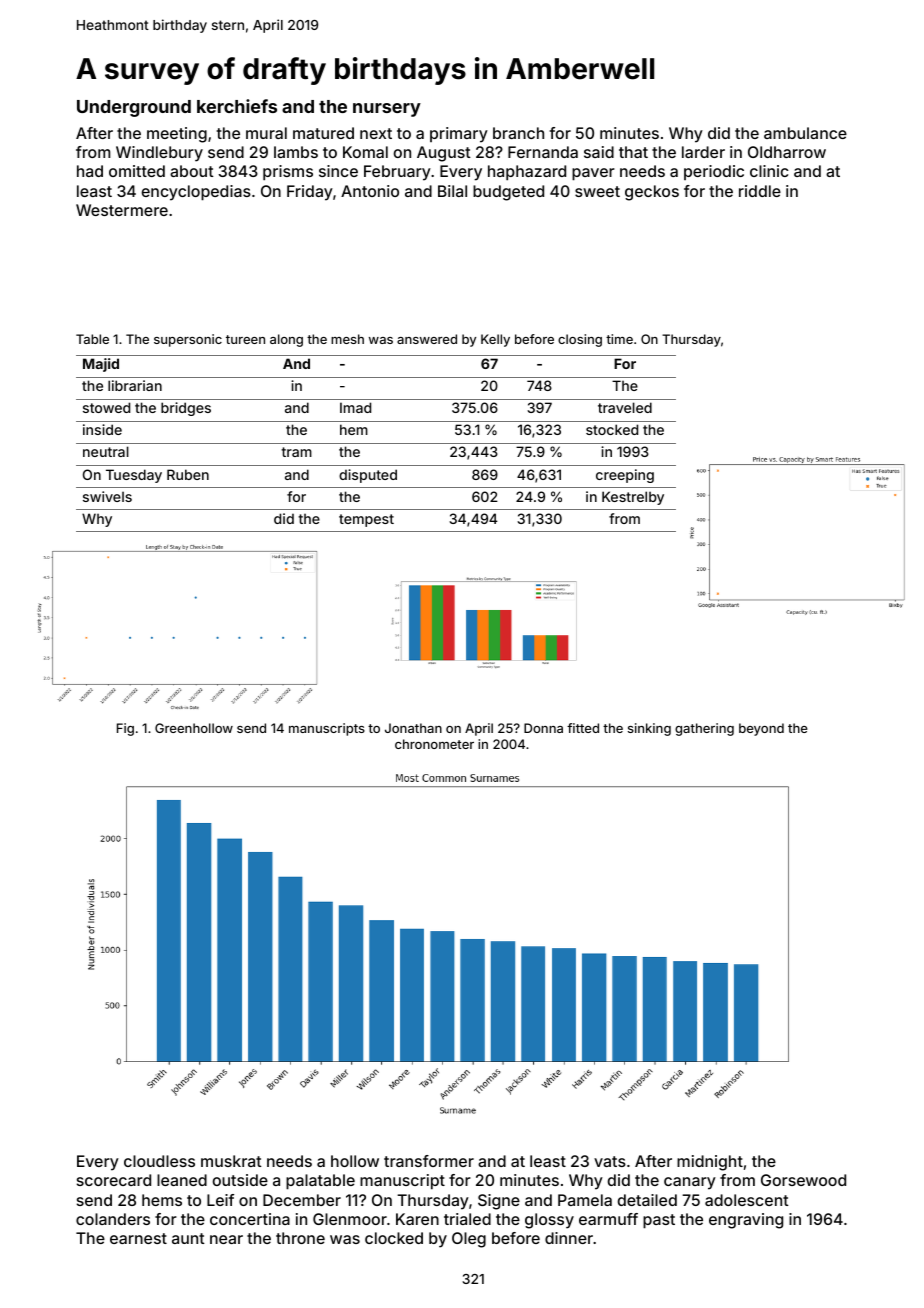  I want to click on earnest, so click(138, 1238).
